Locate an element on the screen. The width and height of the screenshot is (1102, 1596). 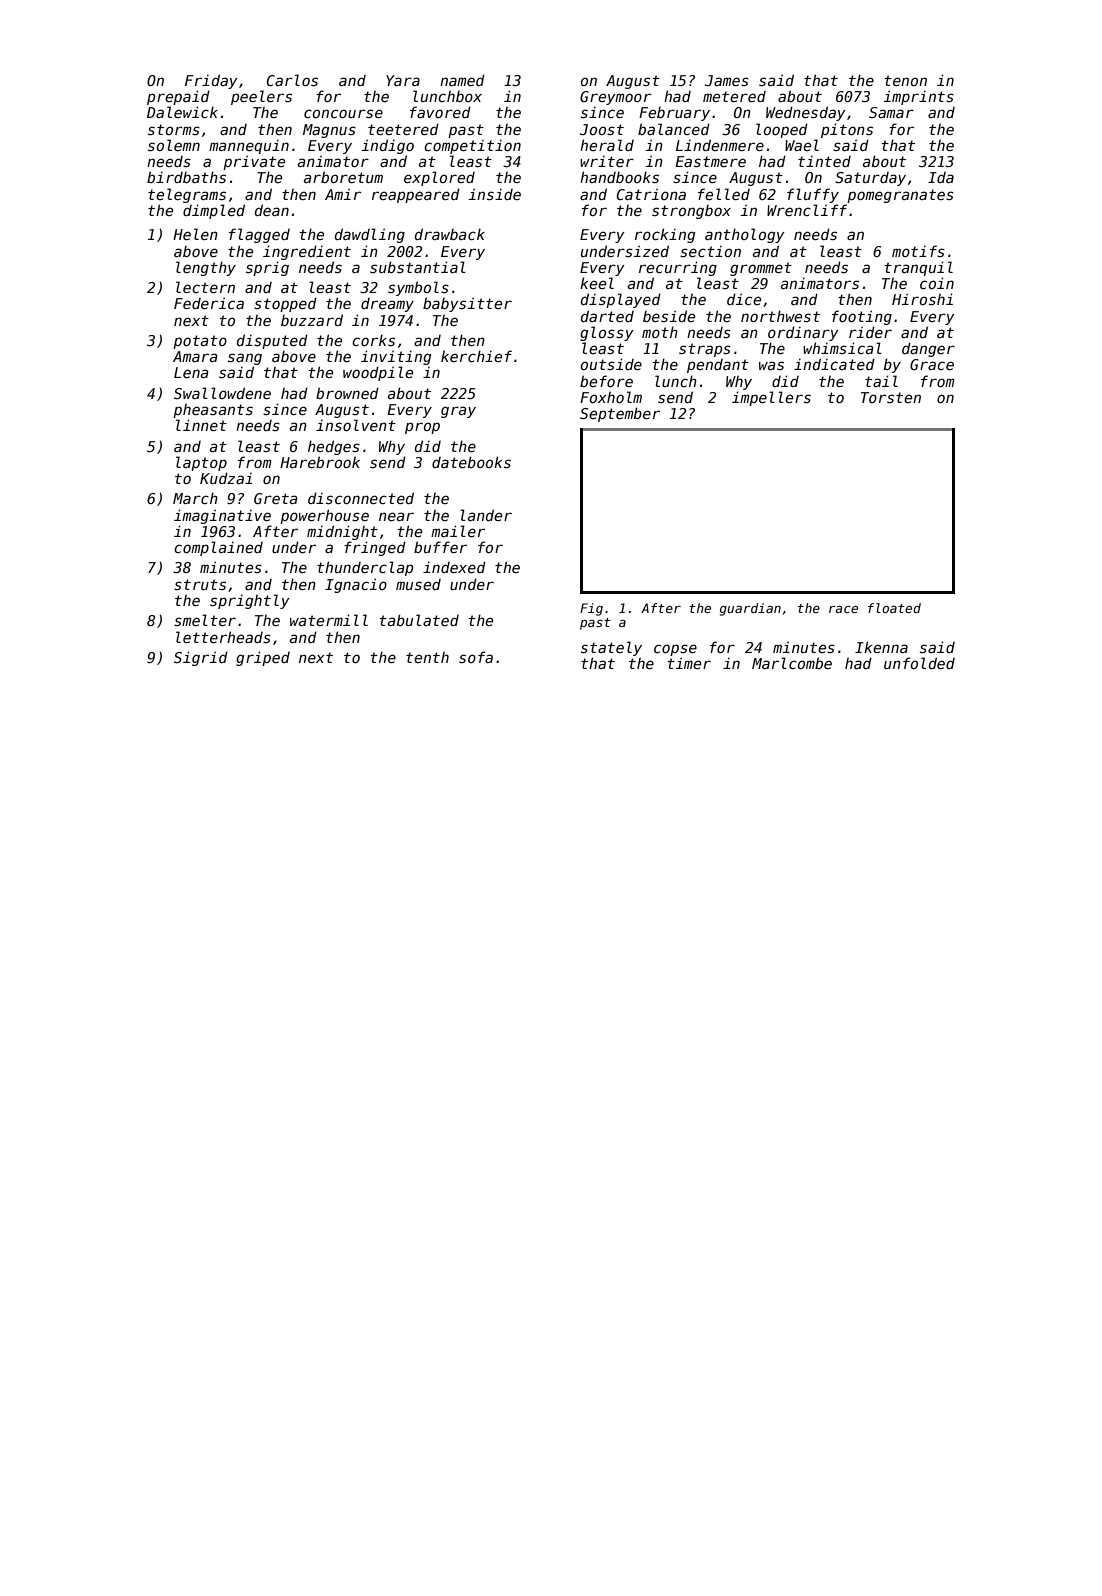
Wrencliff is located at coordinates (807, 210).
